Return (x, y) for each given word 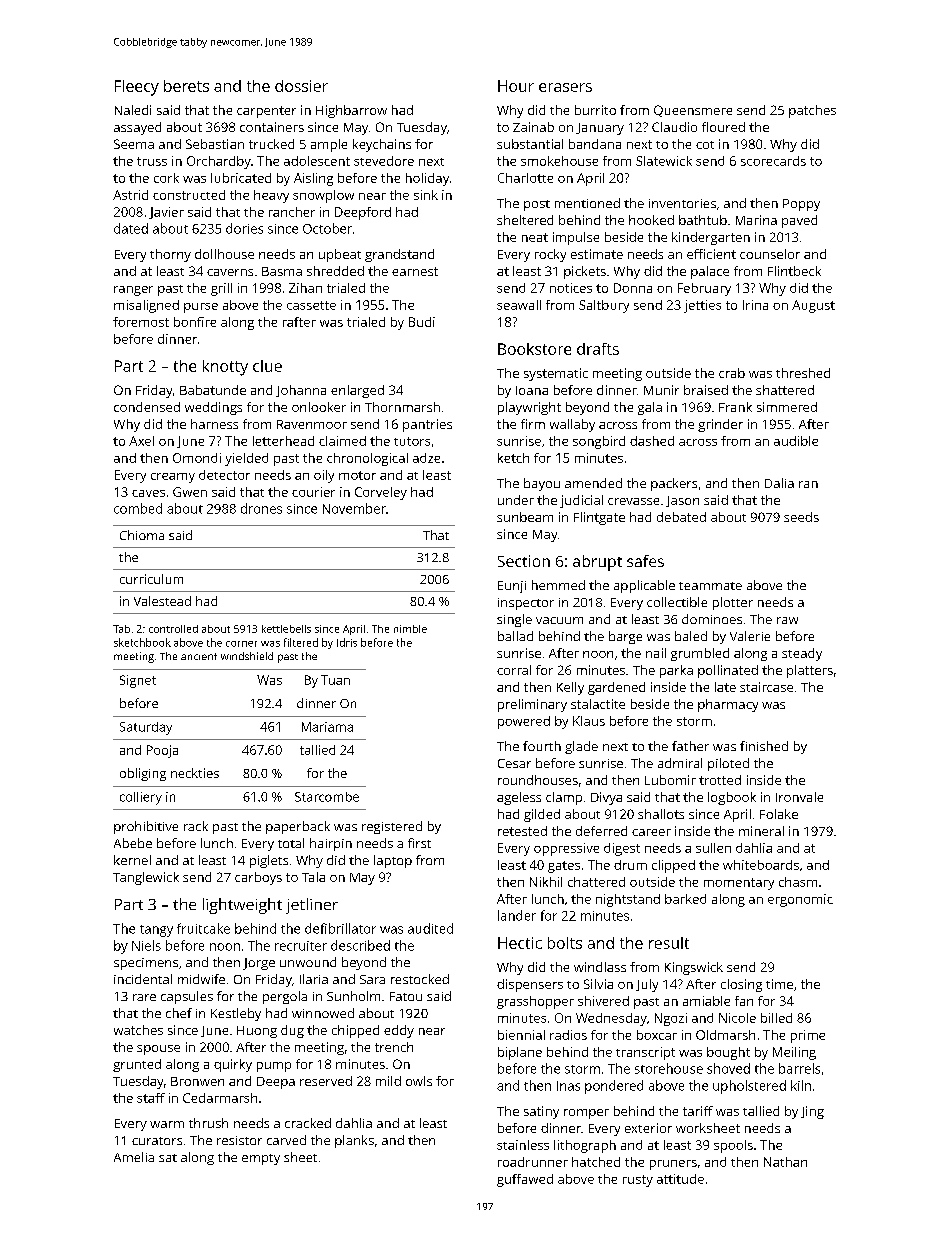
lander (517, 915)
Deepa (276, 1083)
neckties (195, 773)
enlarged (357, 391)
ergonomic (800, 900)
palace (710, 272)
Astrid (130, 195)
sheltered (525, 220)
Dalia (779, 483)
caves (148, 493)
